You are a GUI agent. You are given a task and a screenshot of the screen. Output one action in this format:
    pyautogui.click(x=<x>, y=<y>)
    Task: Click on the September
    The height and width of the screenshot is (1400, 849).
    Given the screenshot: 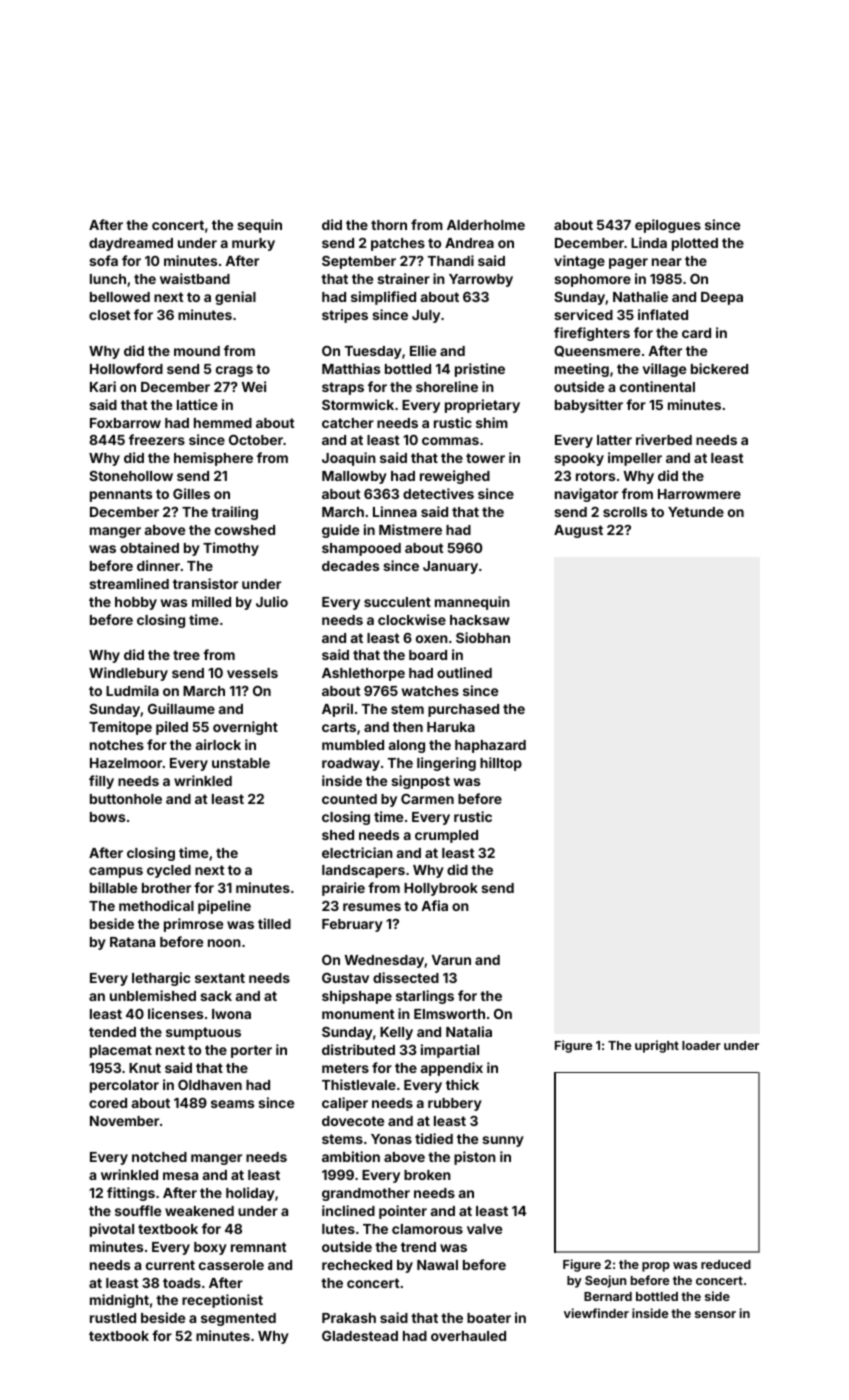 What is the action you would take?
    pyautogui.click(x=359, y=262)
